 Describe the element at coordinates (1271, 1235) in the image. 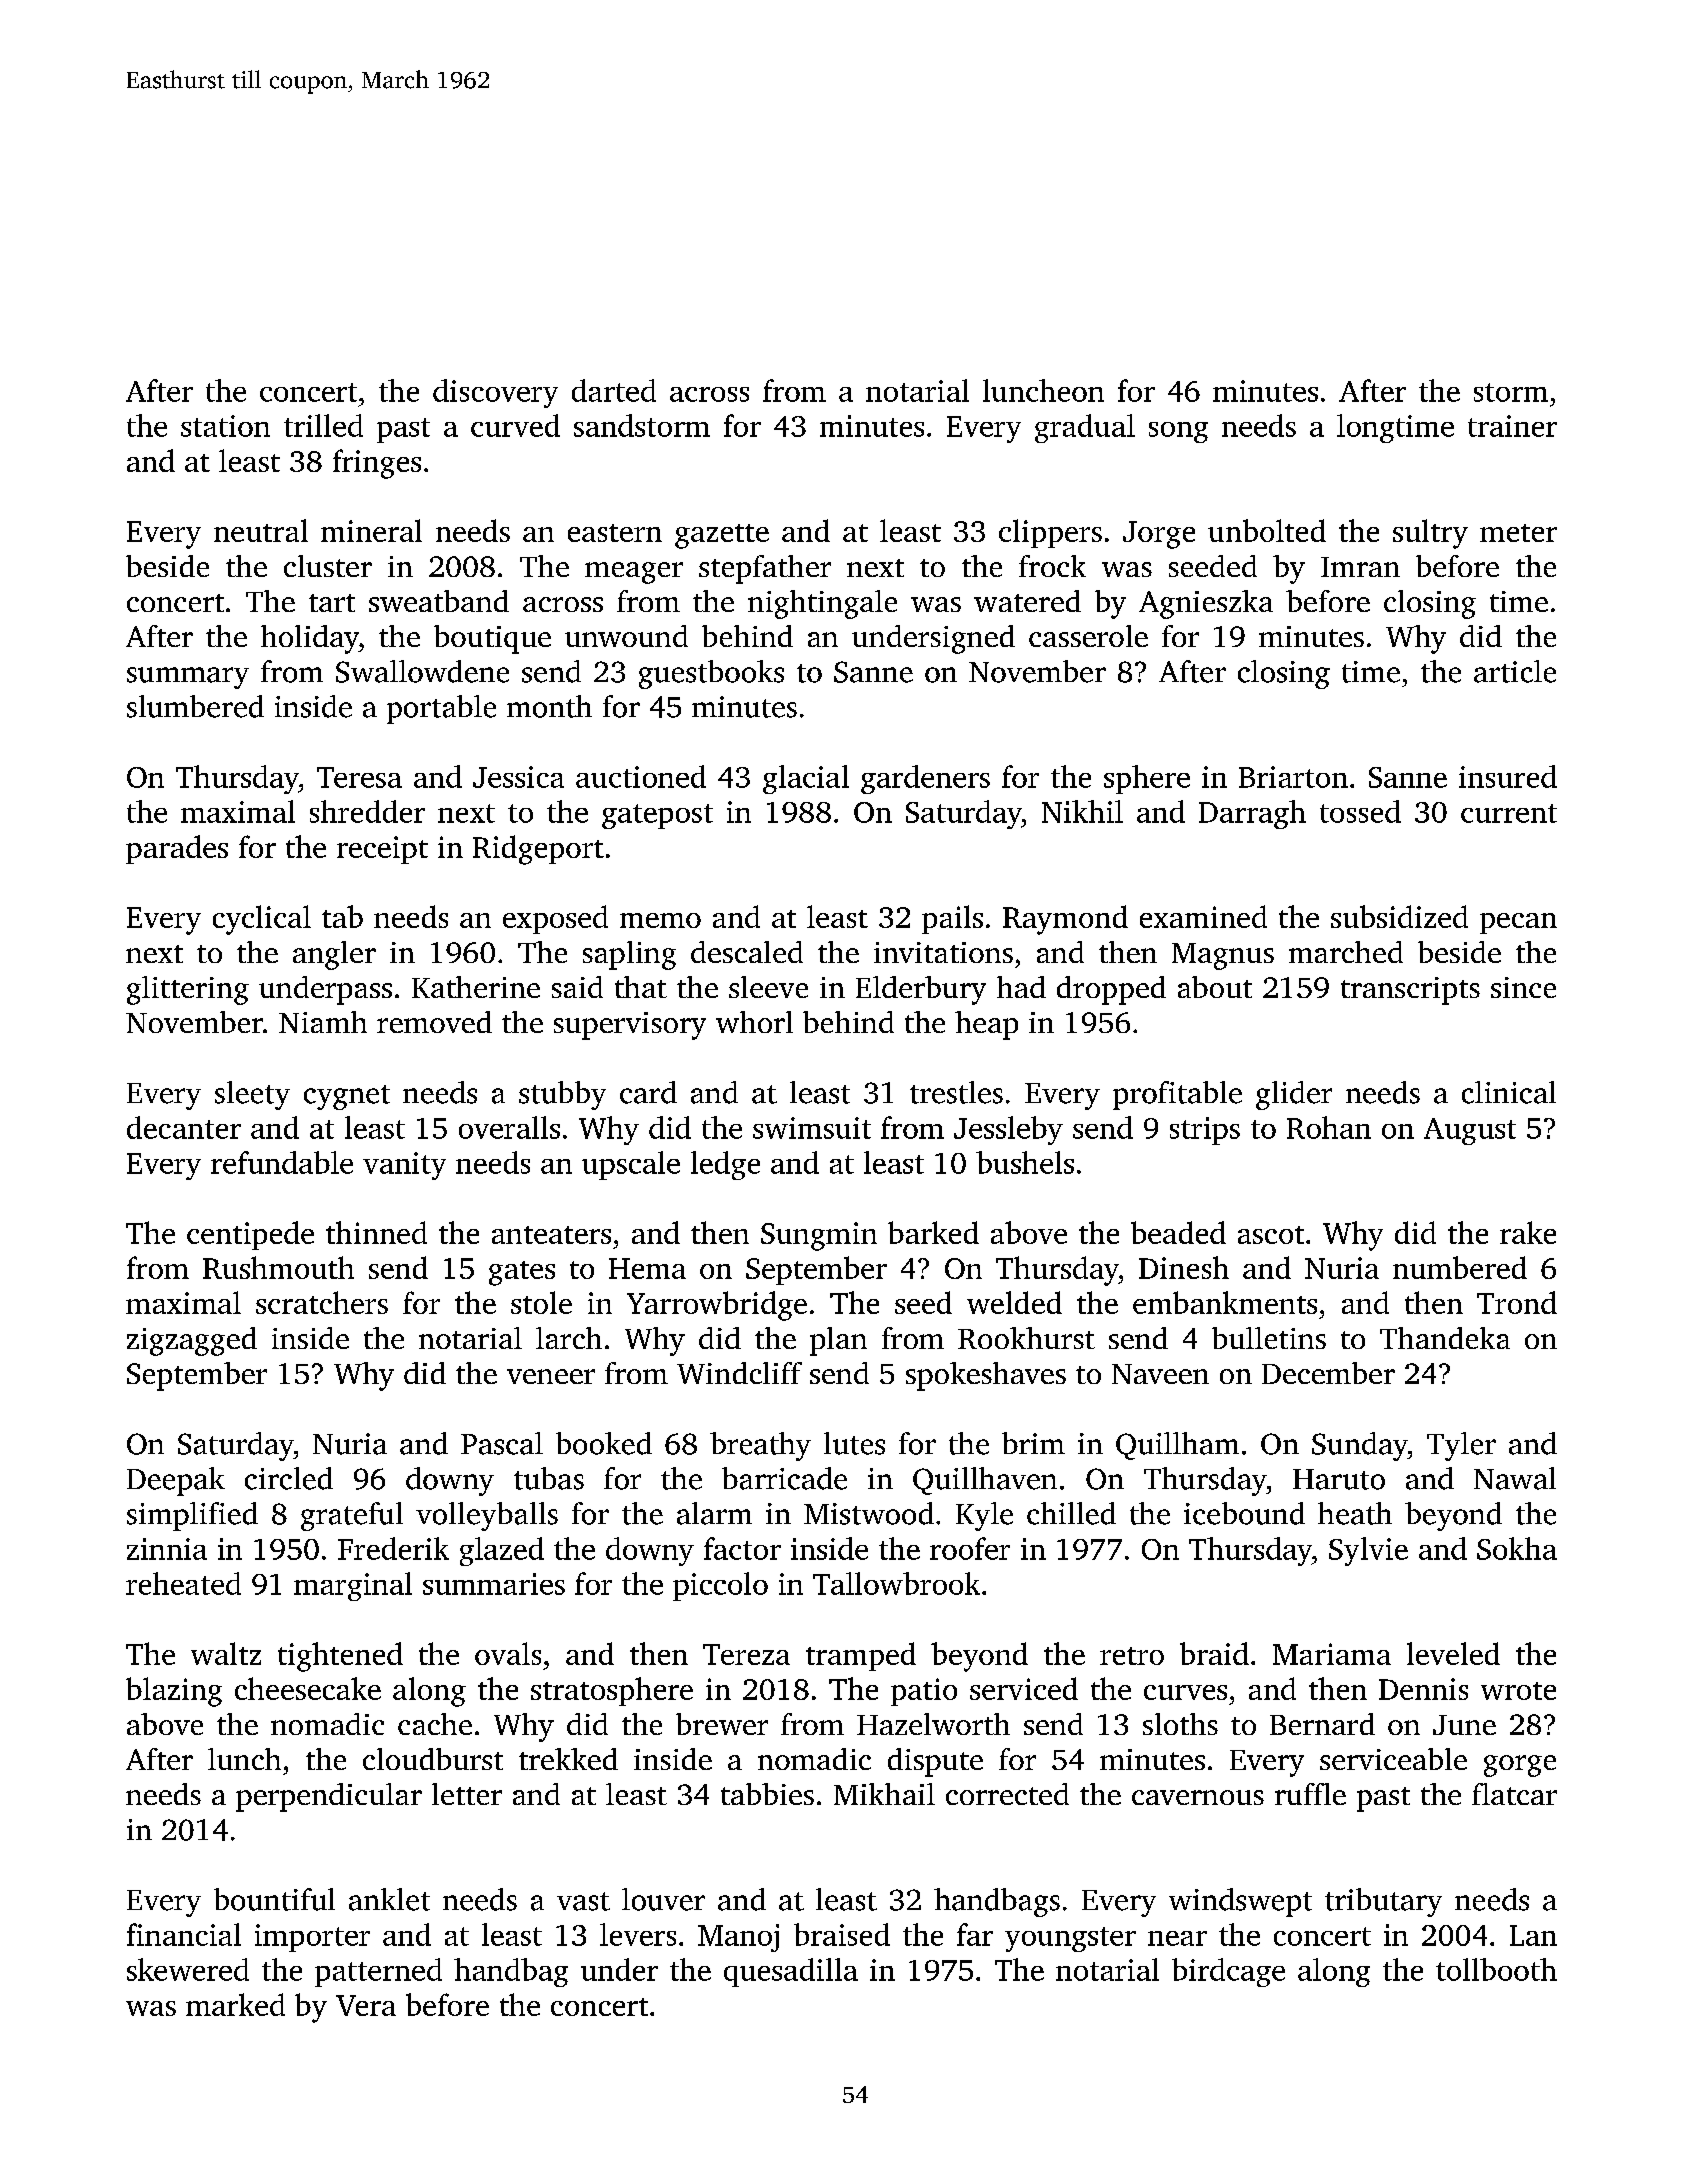

I see `ascot` at that location.
